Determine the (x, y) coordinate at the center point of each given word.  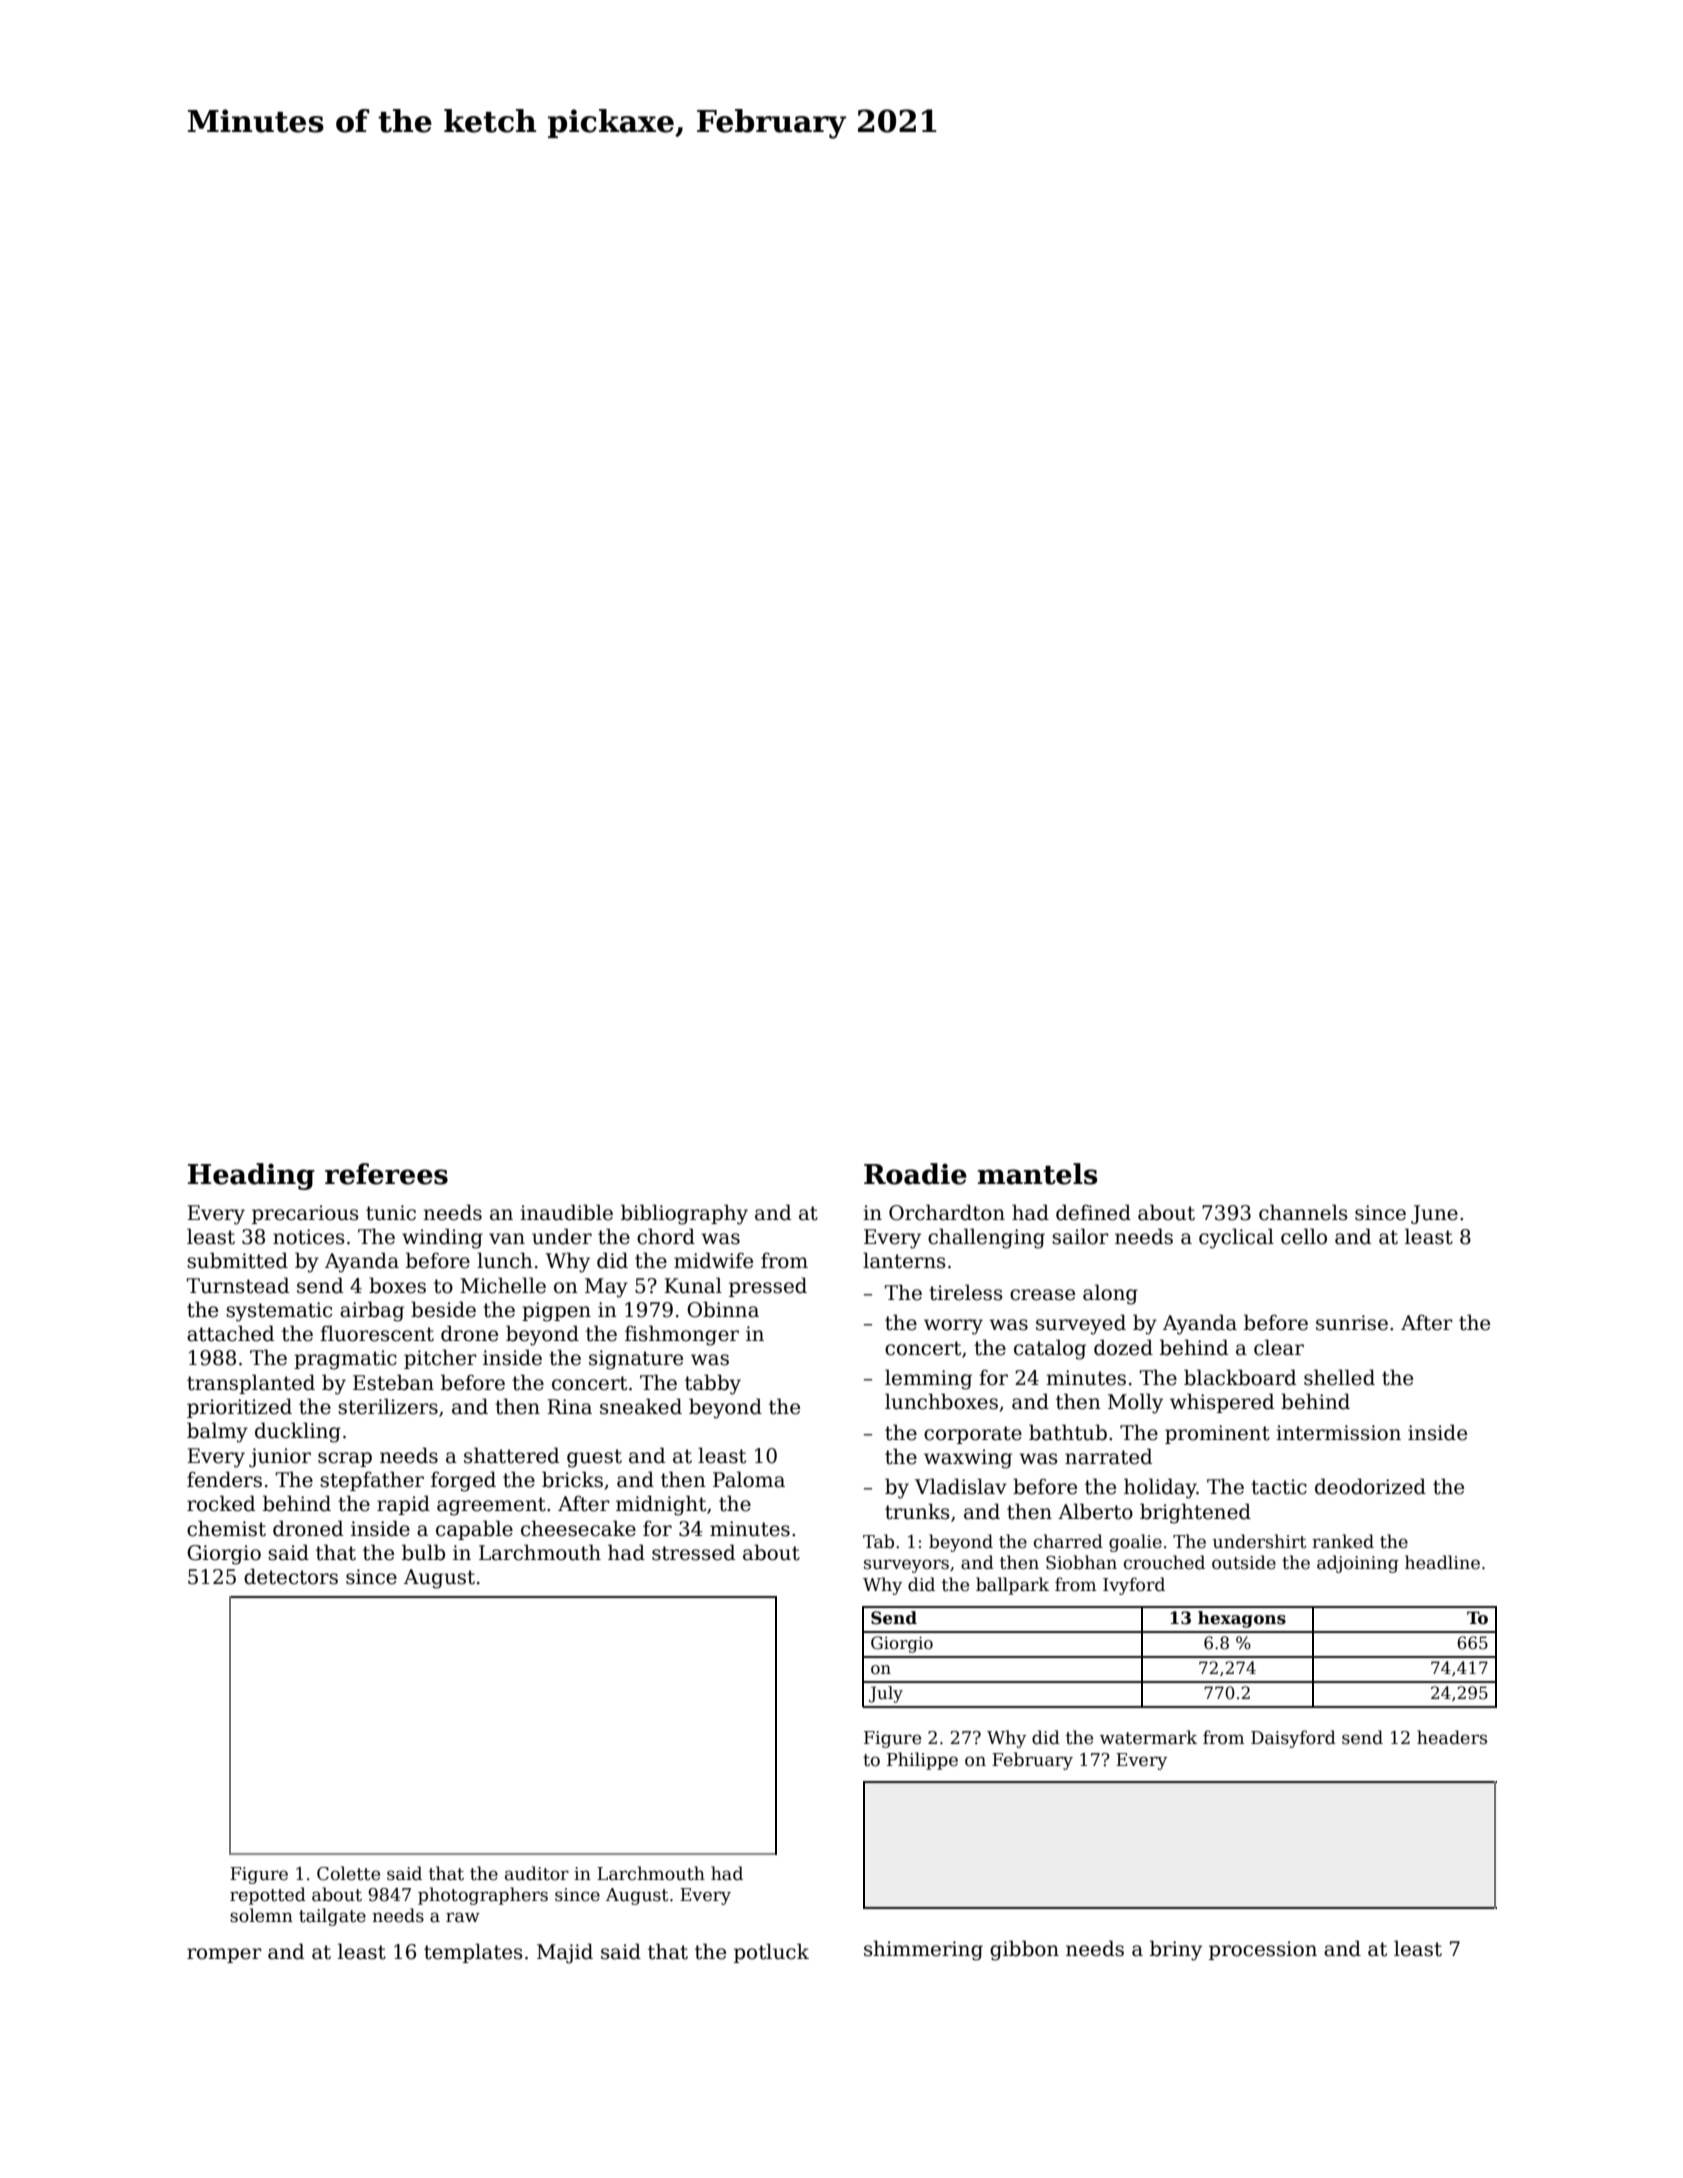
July (886, 1694)
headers (1452, 1737)
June (1434, 1214)
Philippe (922, 1761)
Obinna (723, 1309)
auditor (537, 1873)
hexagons (1242, 1619)
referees (386, 1174)
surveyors (906, 1566)
